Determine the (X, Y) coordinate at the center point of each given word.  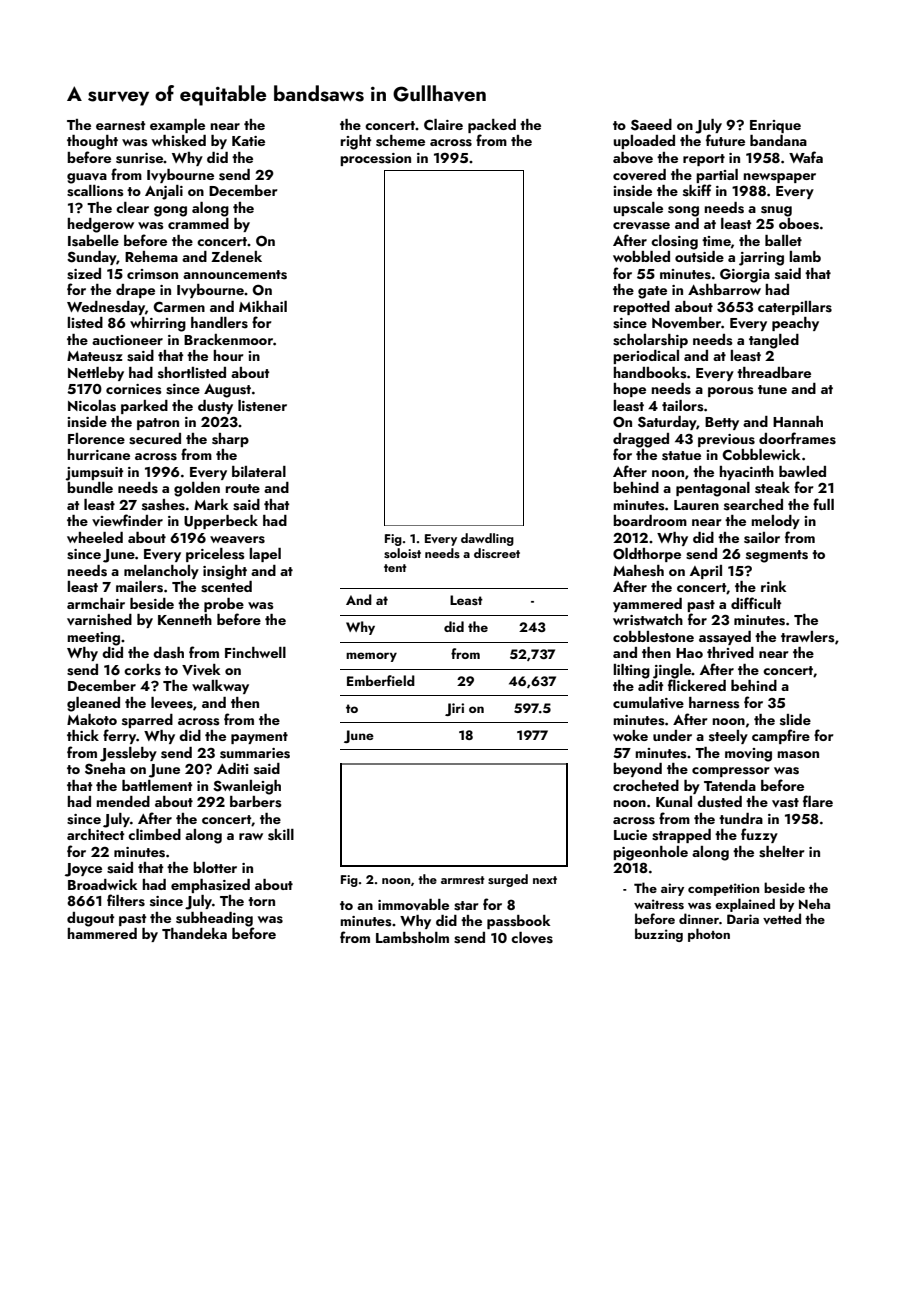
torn (261, 901)
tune (772, 389)
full (823, 504)
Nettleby (96, 374)
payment (259, 738)
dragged (641, 440)
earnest (121, 126)
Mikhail (263, 306)
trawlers (808, 637)
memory (371, 657)
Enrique (775, 126)
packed (492, 126)
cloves (532, 938)
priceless (215, 555)
